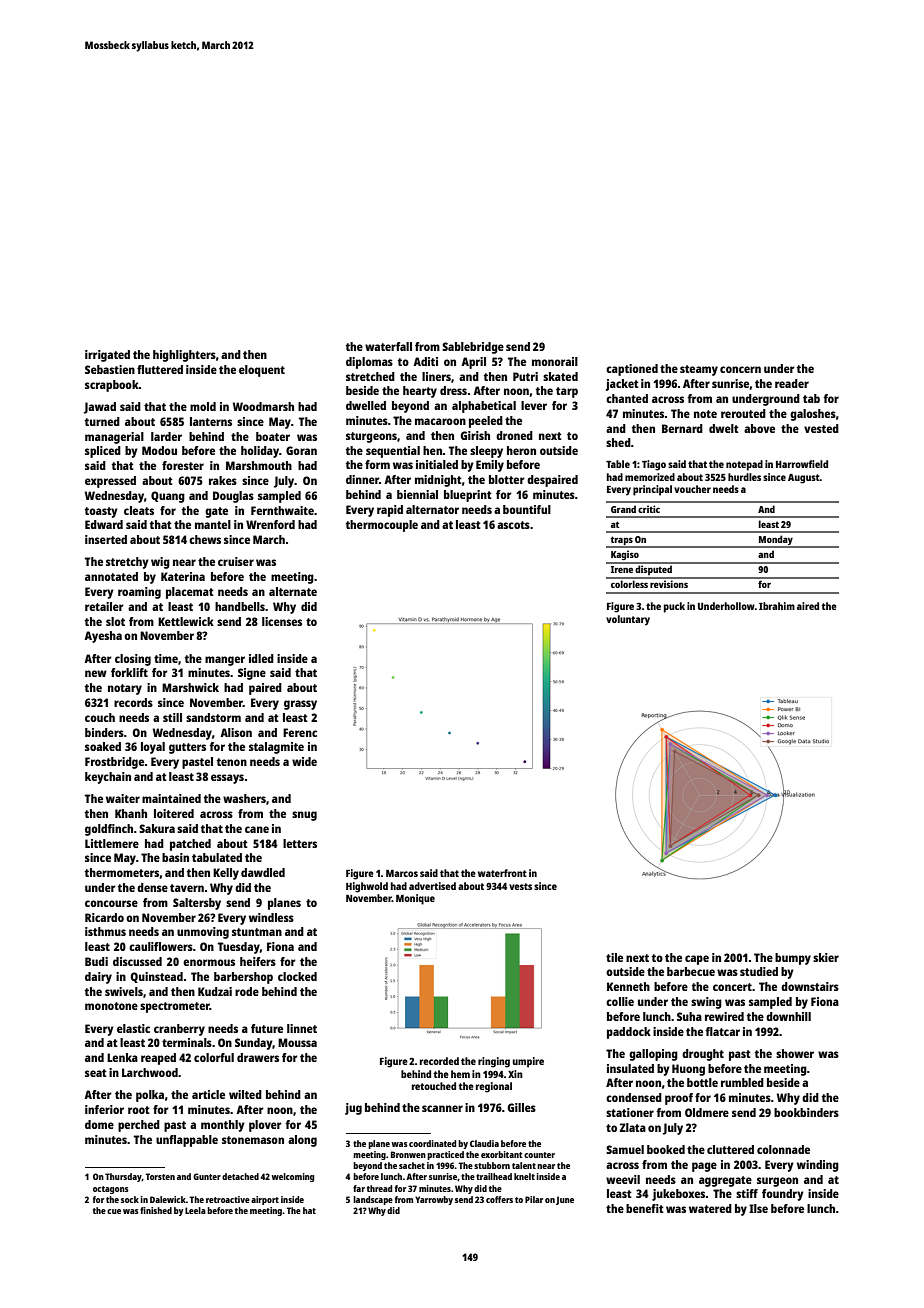 The image size is (924, 1308). Describe the element at coordinates (101, 512) in the page. I see `toasty` at that location.
